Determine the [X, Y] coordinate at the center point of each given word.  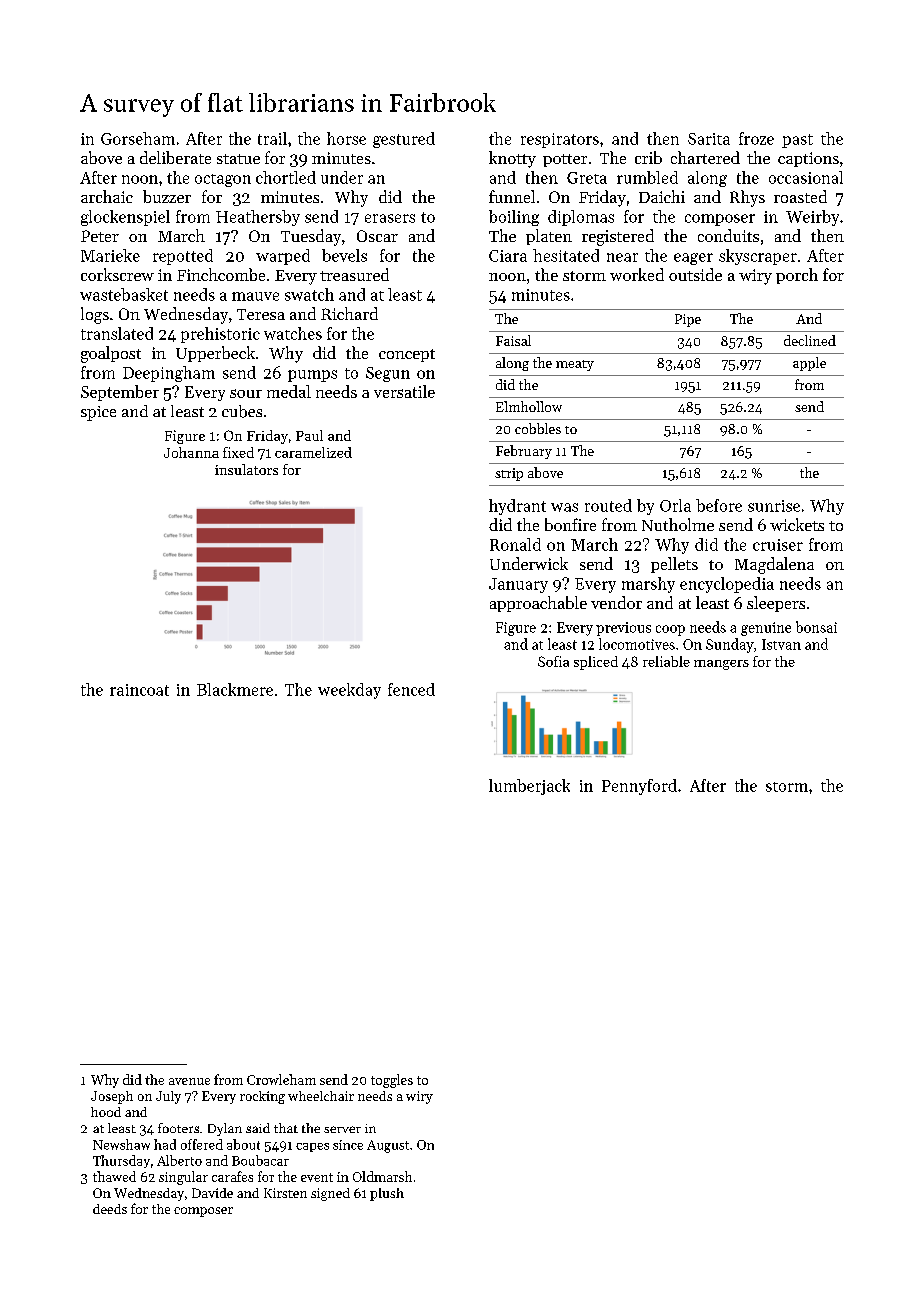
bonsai [816, 627]
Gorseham [138, 138]
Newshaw [121, 1144]
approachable [538, 604]
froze [756, 138]
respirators [560, 140]
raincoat [139, 690]
